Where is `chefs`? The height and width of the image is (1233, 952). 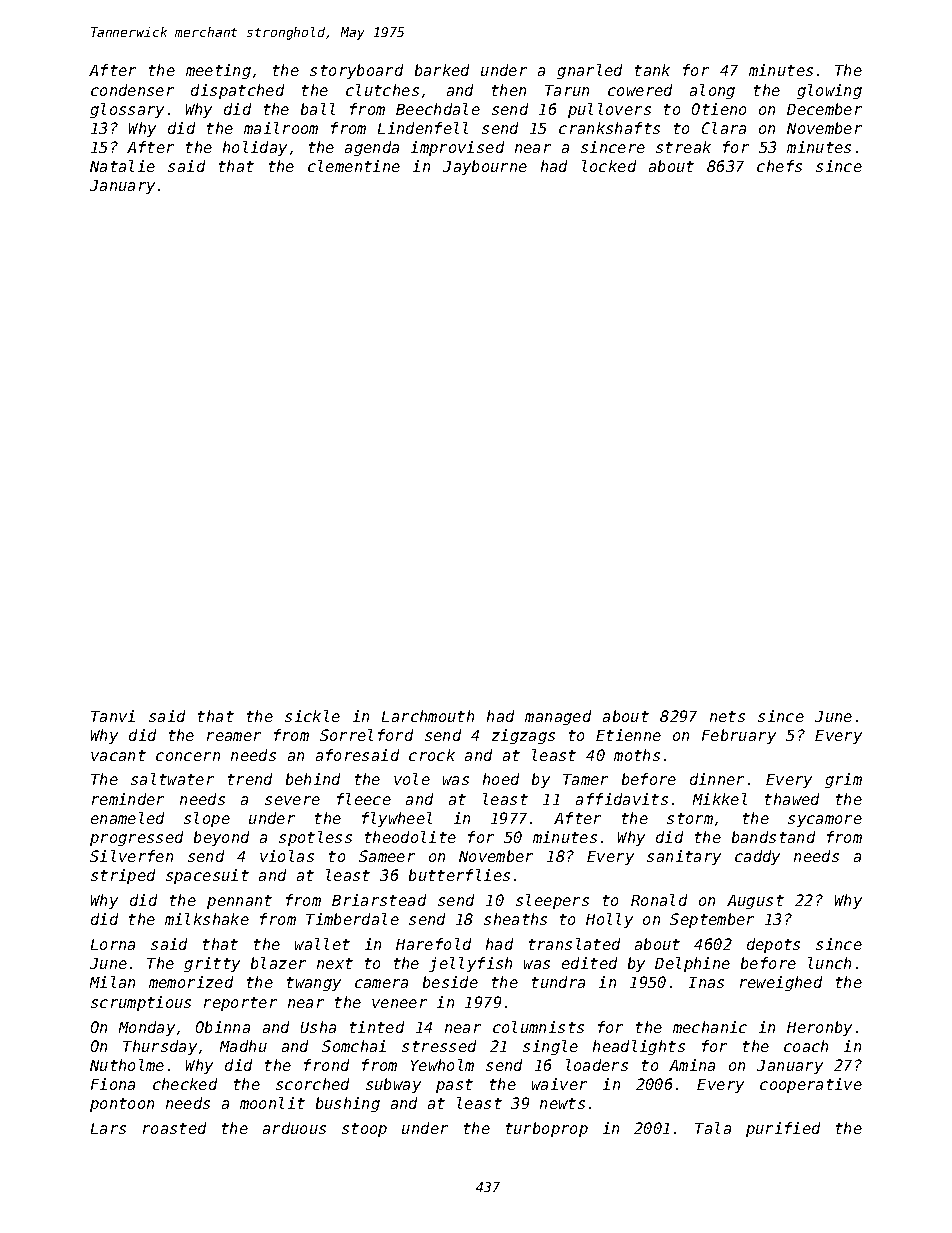 chefs is located at coordinates (779, 166).
